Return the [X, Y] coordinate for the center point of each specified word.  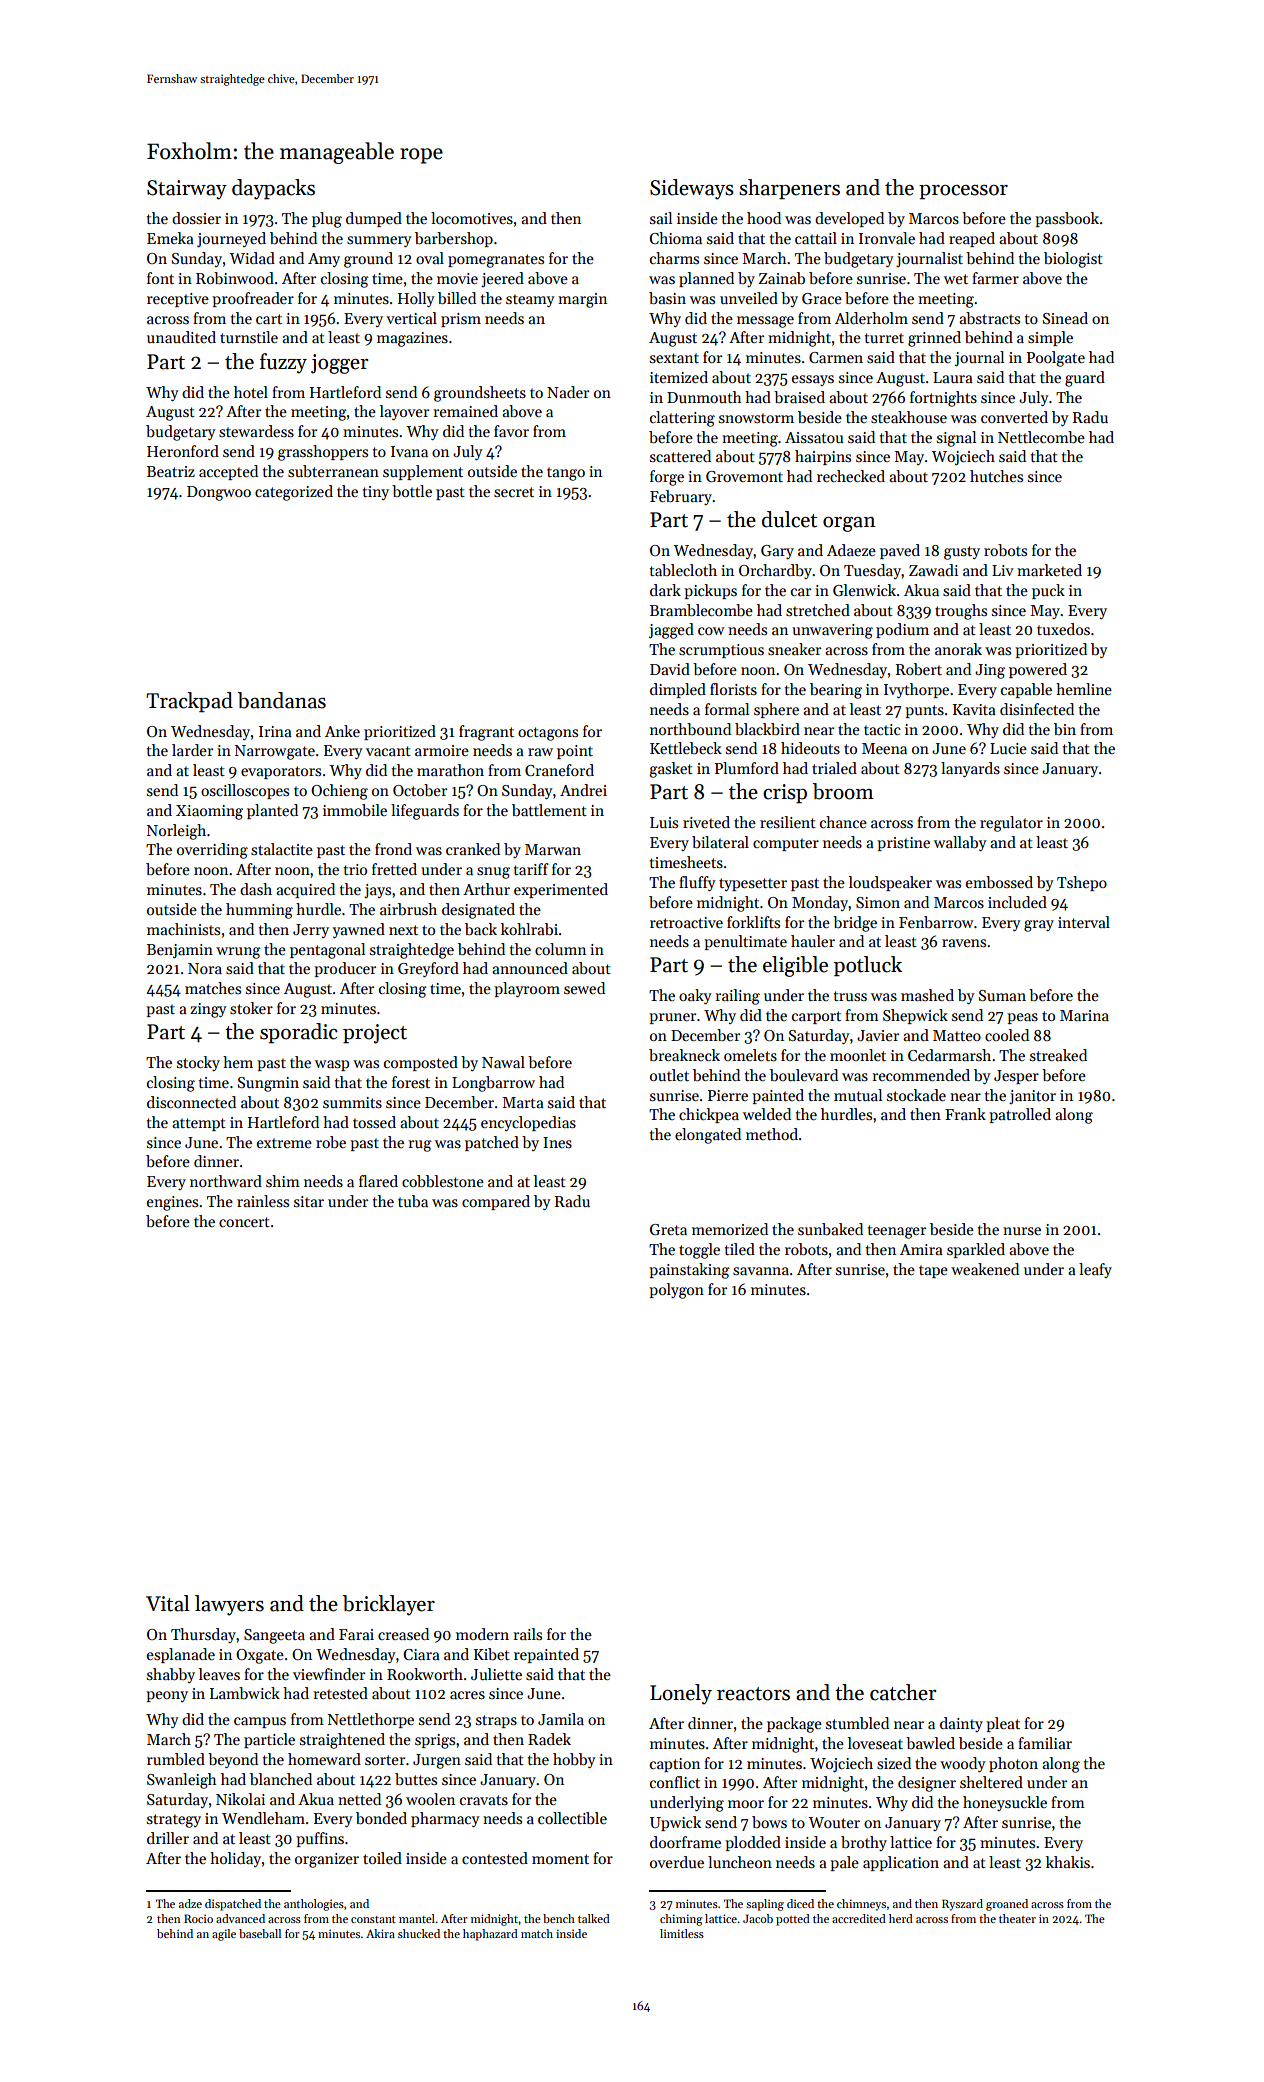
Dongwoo [219, 493]
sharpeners [789, 189]
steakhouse [909, 417]
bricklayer [389, 1605]
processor [963, 192]
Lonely [681, 1694]
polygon [676, 1291]
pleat [1003, 1724]
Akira [380, 1933]
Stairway [187, 190]
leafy [1095, 1270]
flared [378, 1181]
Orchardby [775, 571]
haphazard [490, 1935]
